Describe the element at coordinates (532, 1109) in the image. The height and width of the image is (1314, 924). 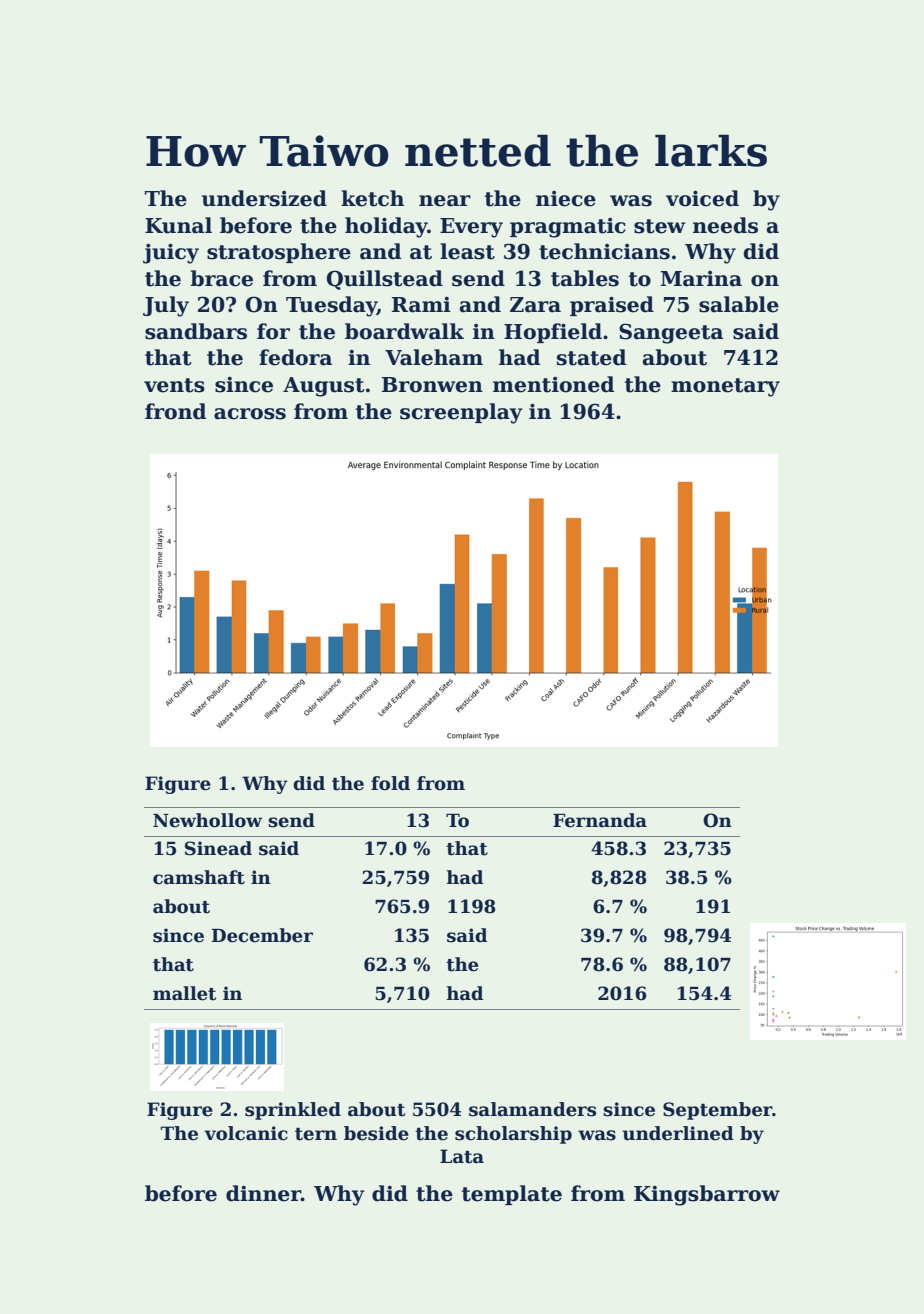
I see `salamanders` at that location.
